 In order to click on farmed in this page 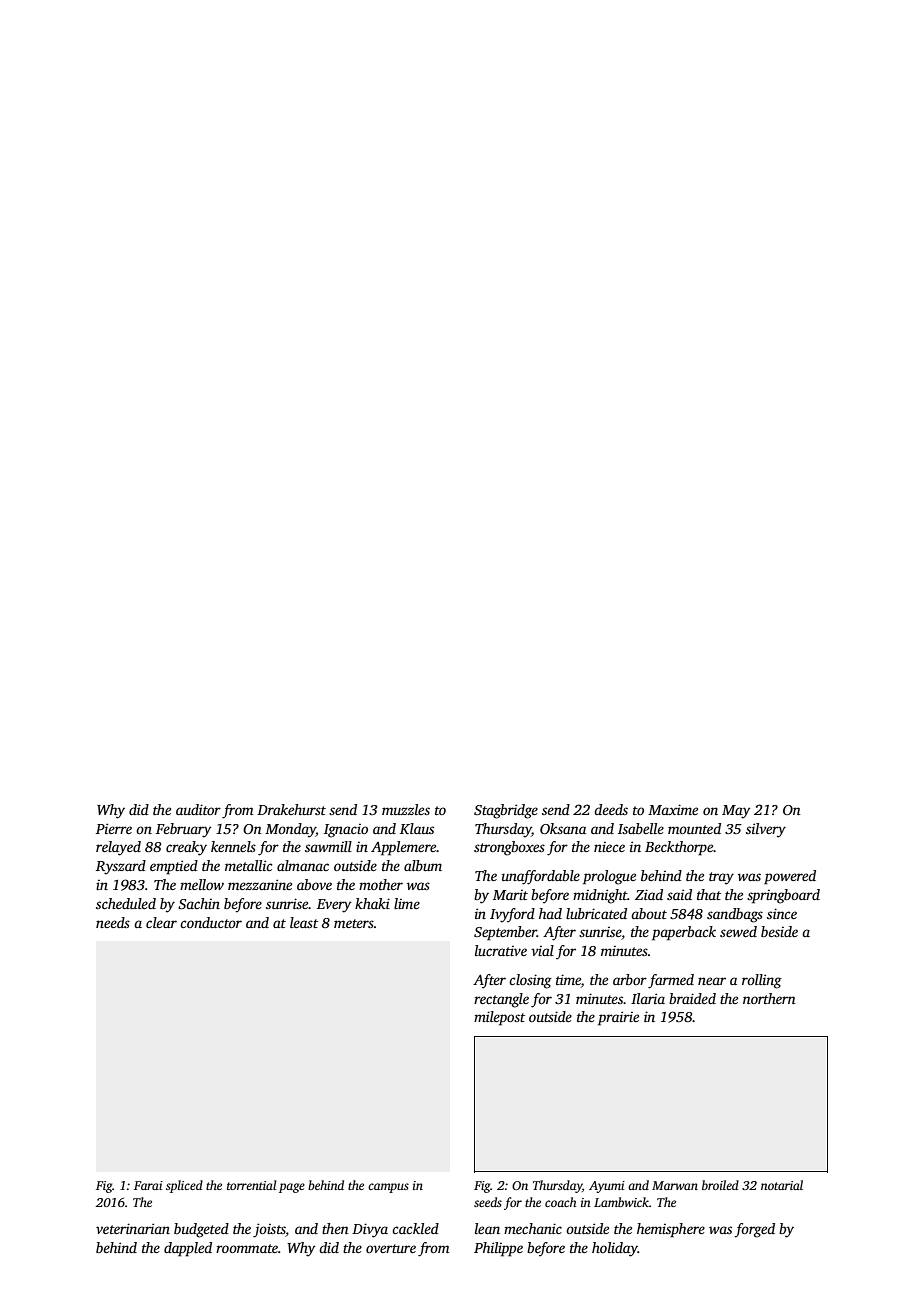, I will do `click(671, 981)`.
